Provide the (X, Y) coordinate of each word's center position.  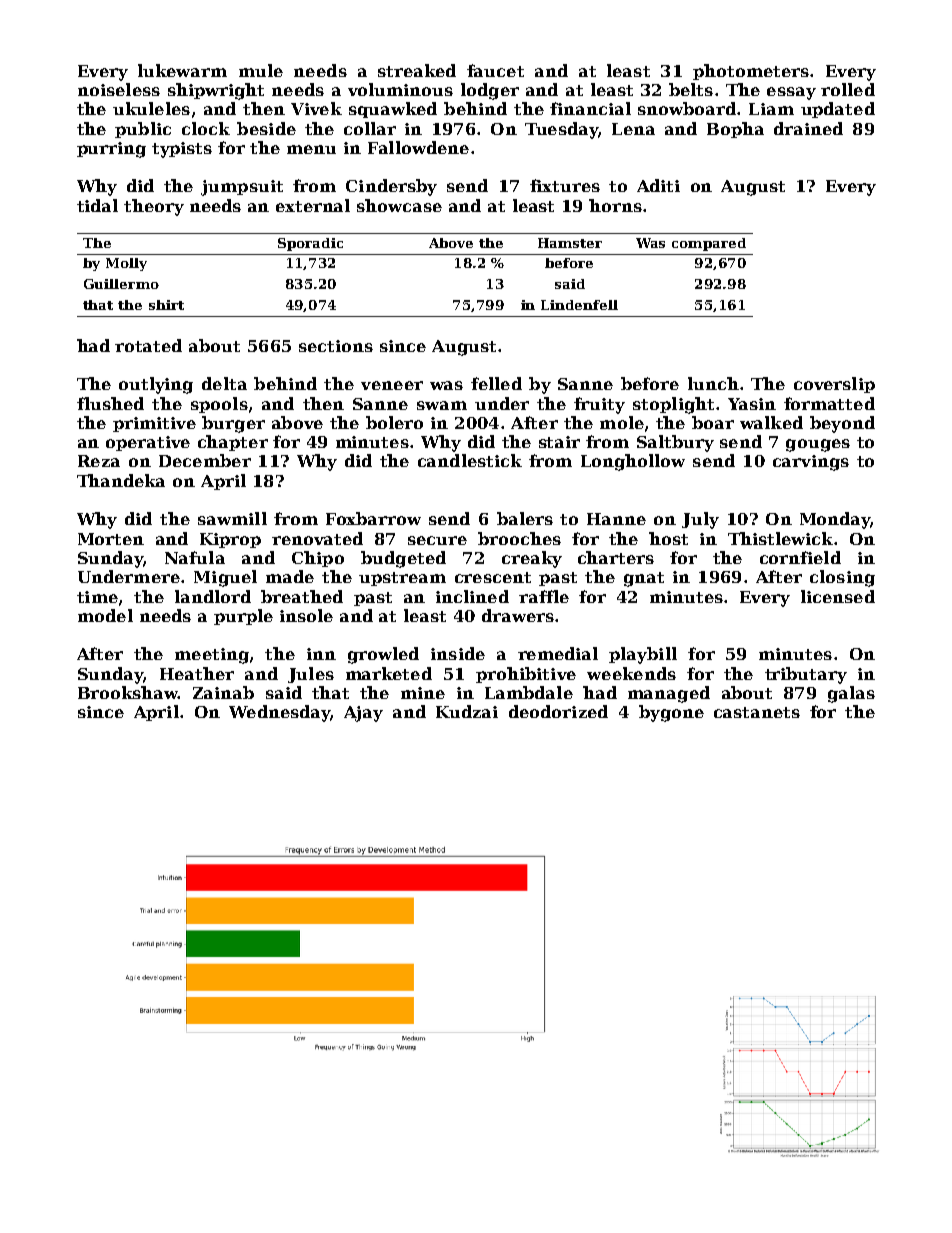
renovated (317, 538)
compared (709, 244)
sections (336, 346)
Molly (126, 264)
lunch (713, 383)
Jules (311, 675)
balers (525, 518)
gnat (644, 579)
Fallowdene (418, 147)
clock (206, 128)
